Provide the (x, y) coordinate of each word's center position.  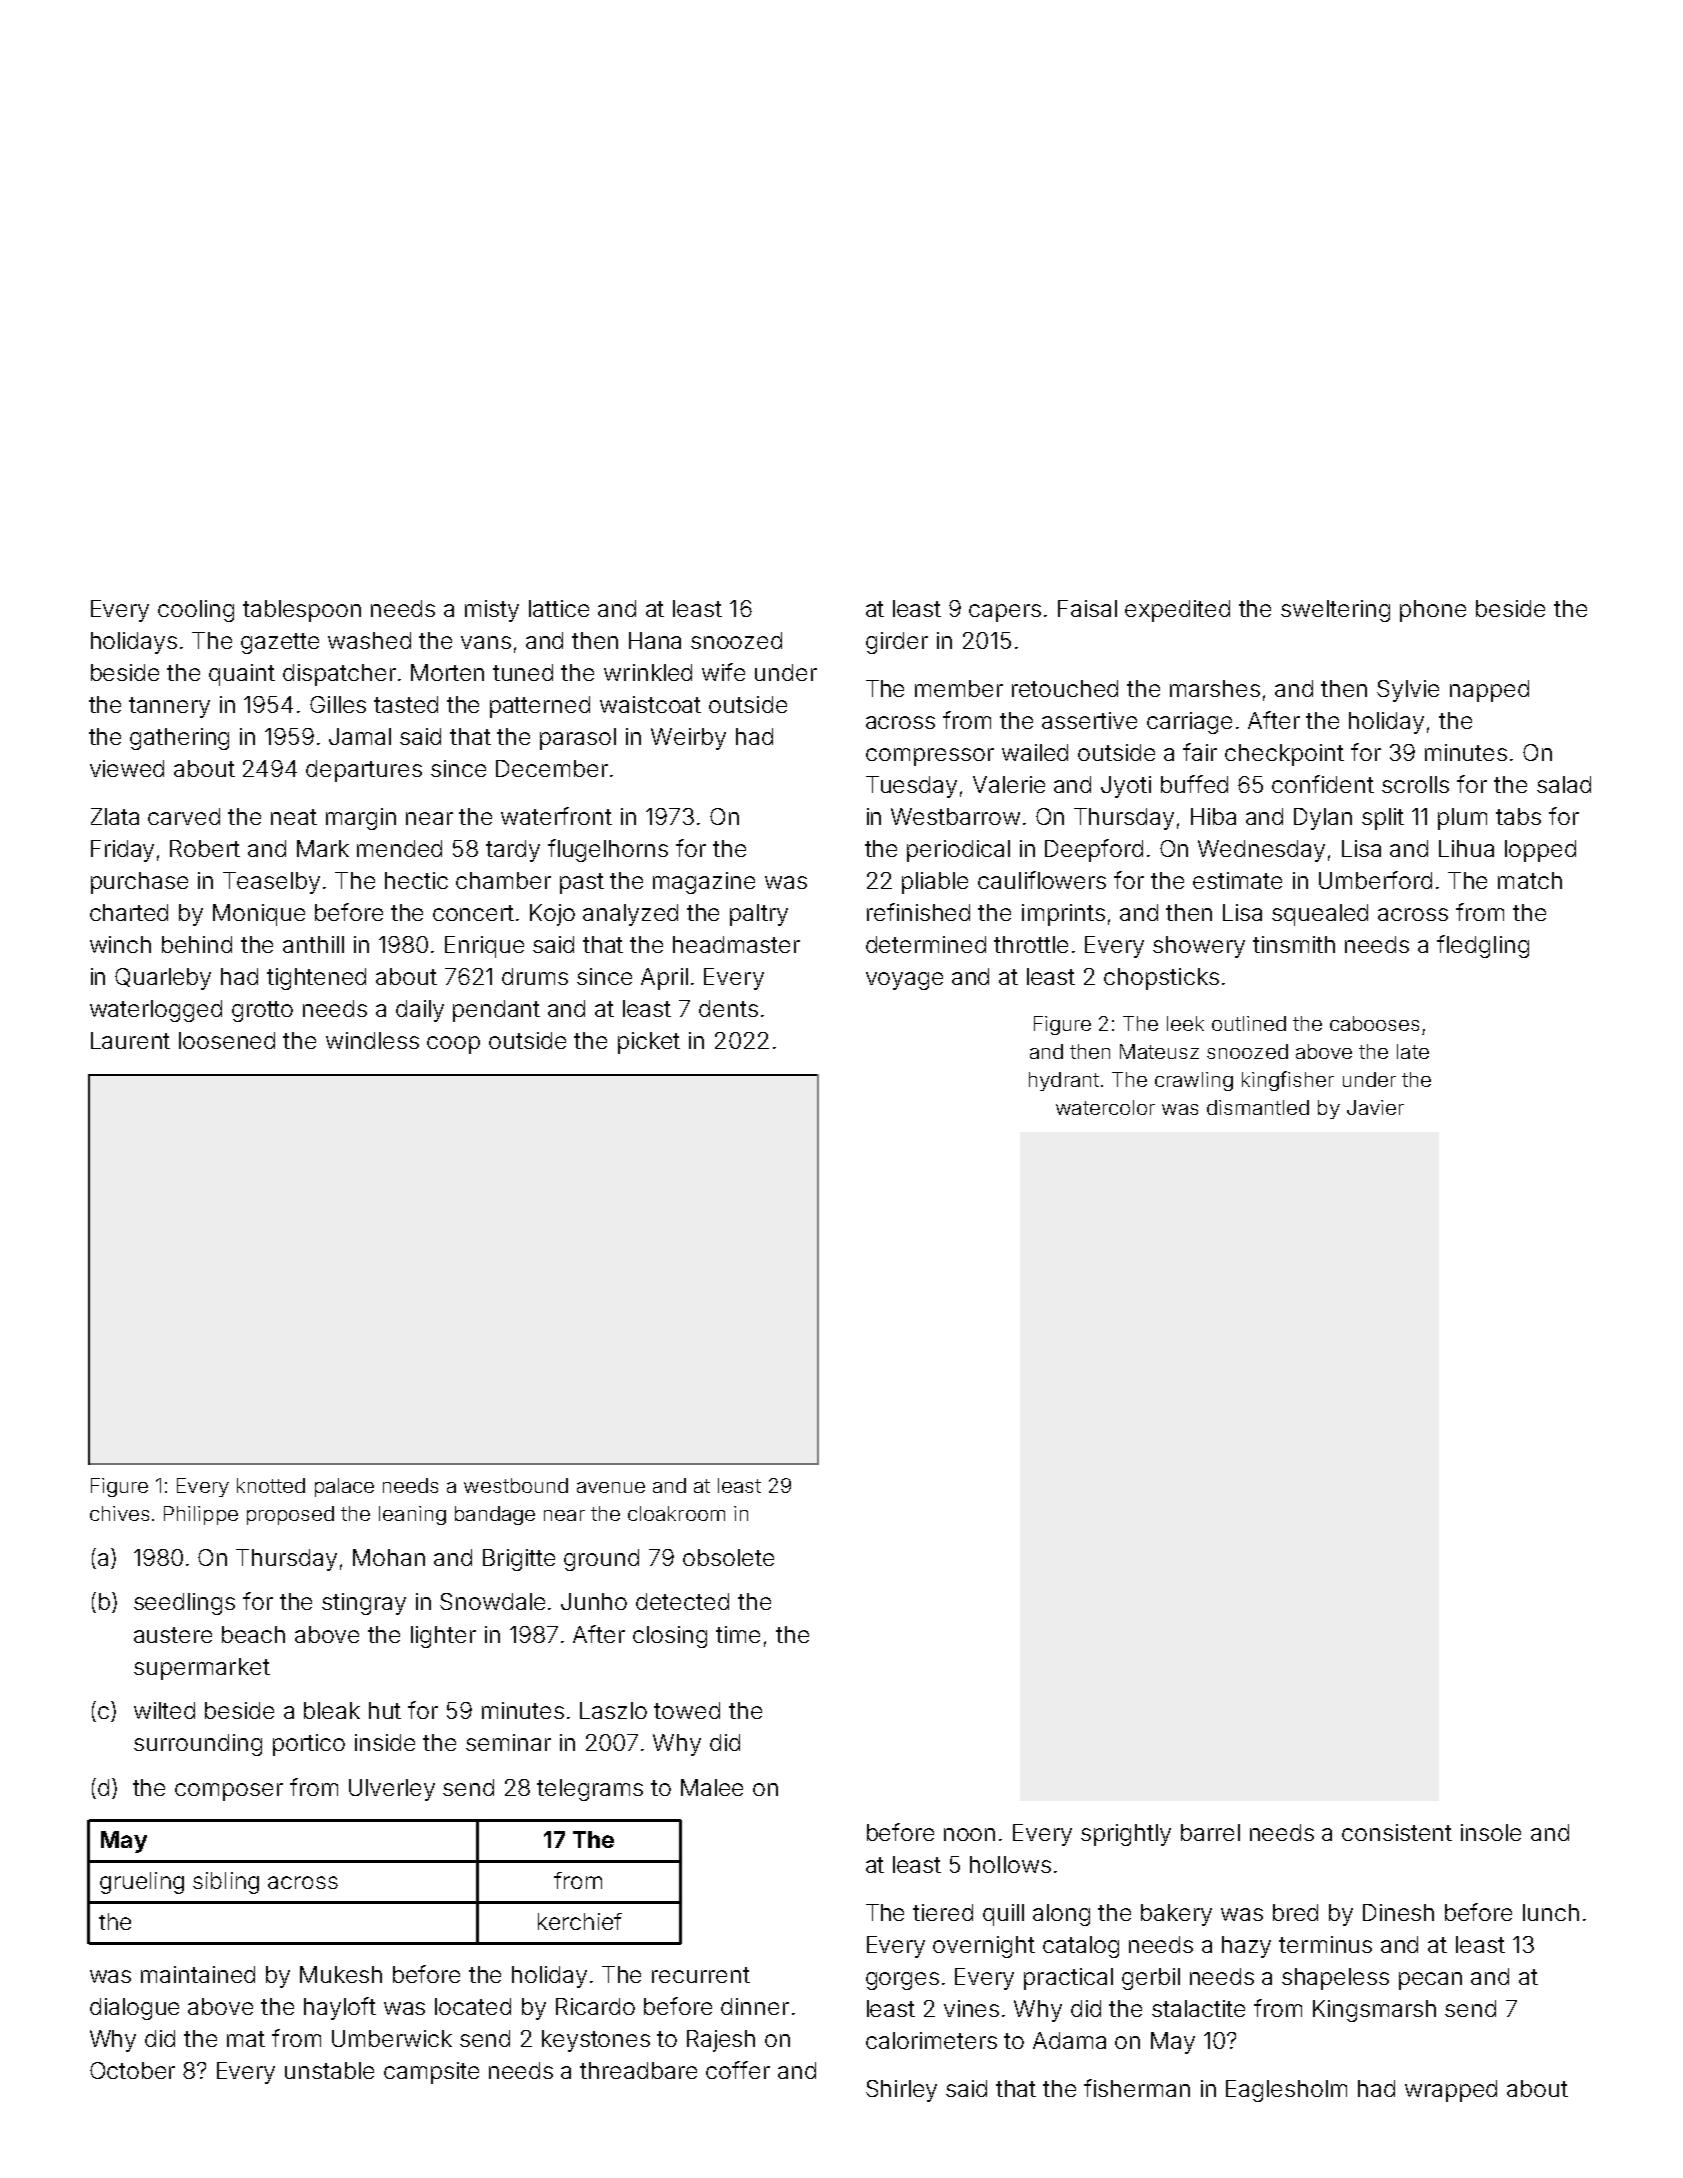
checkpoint (1284, 755)
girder (897, 643)
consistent (1397, 1832)
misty (492, 611)
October (132, 2070)
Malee (712, 1787)
